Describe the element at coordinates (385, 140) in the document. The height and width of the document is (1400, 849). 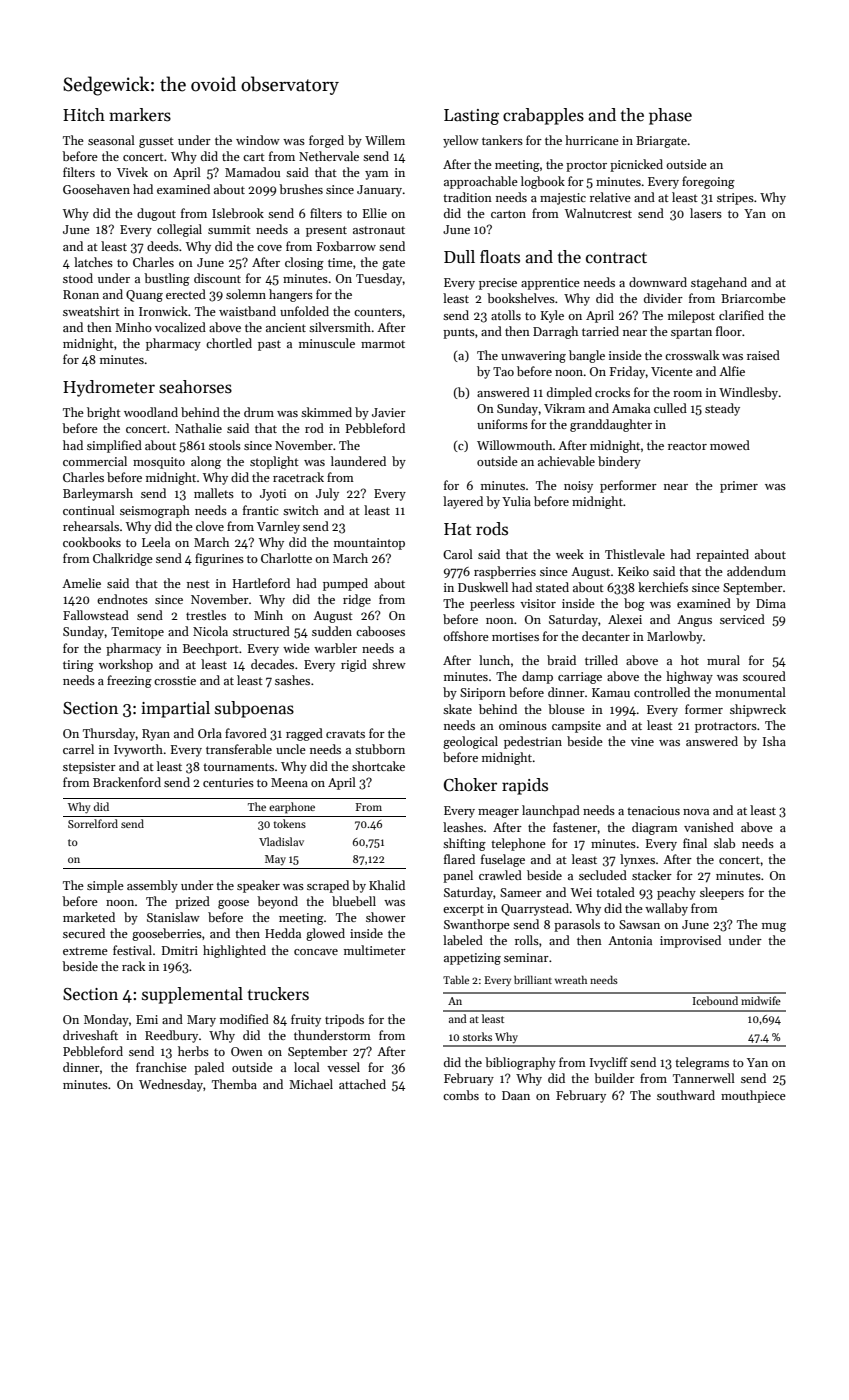
I see `Willem` at that location.
